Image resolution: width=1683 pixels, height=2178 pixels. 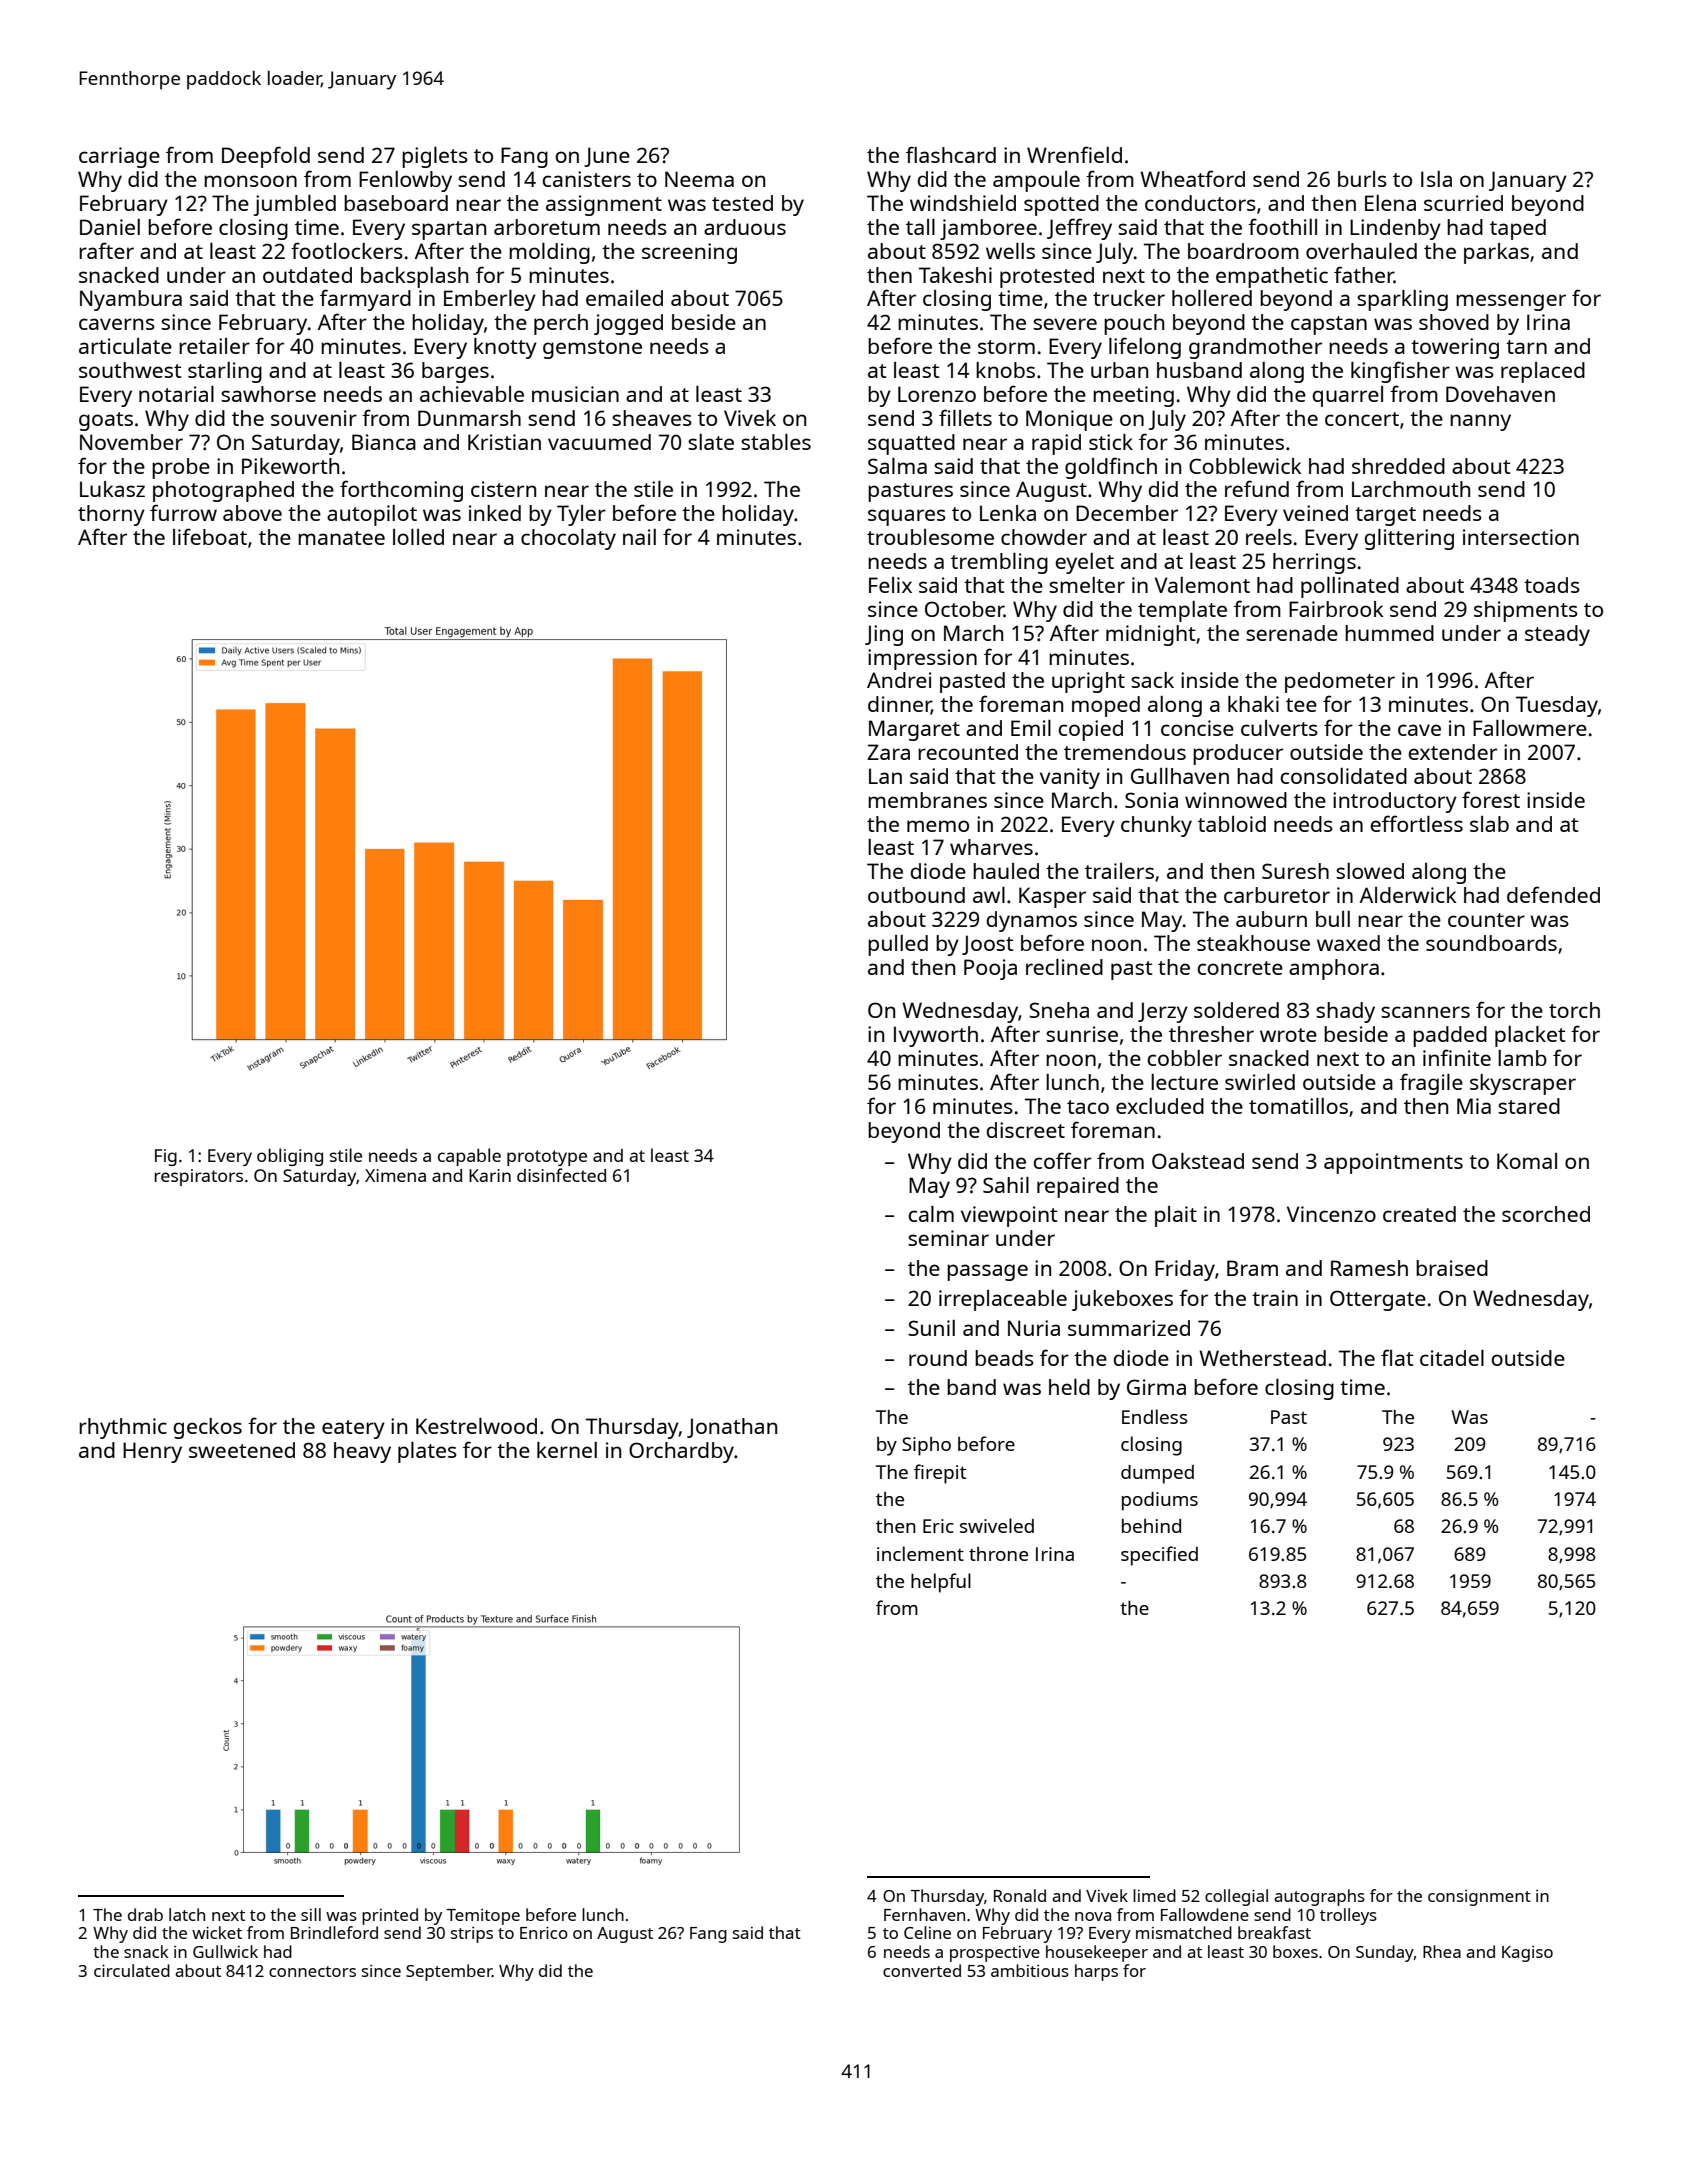 I want to click on lifeboat, so click(x=210, y=536).
